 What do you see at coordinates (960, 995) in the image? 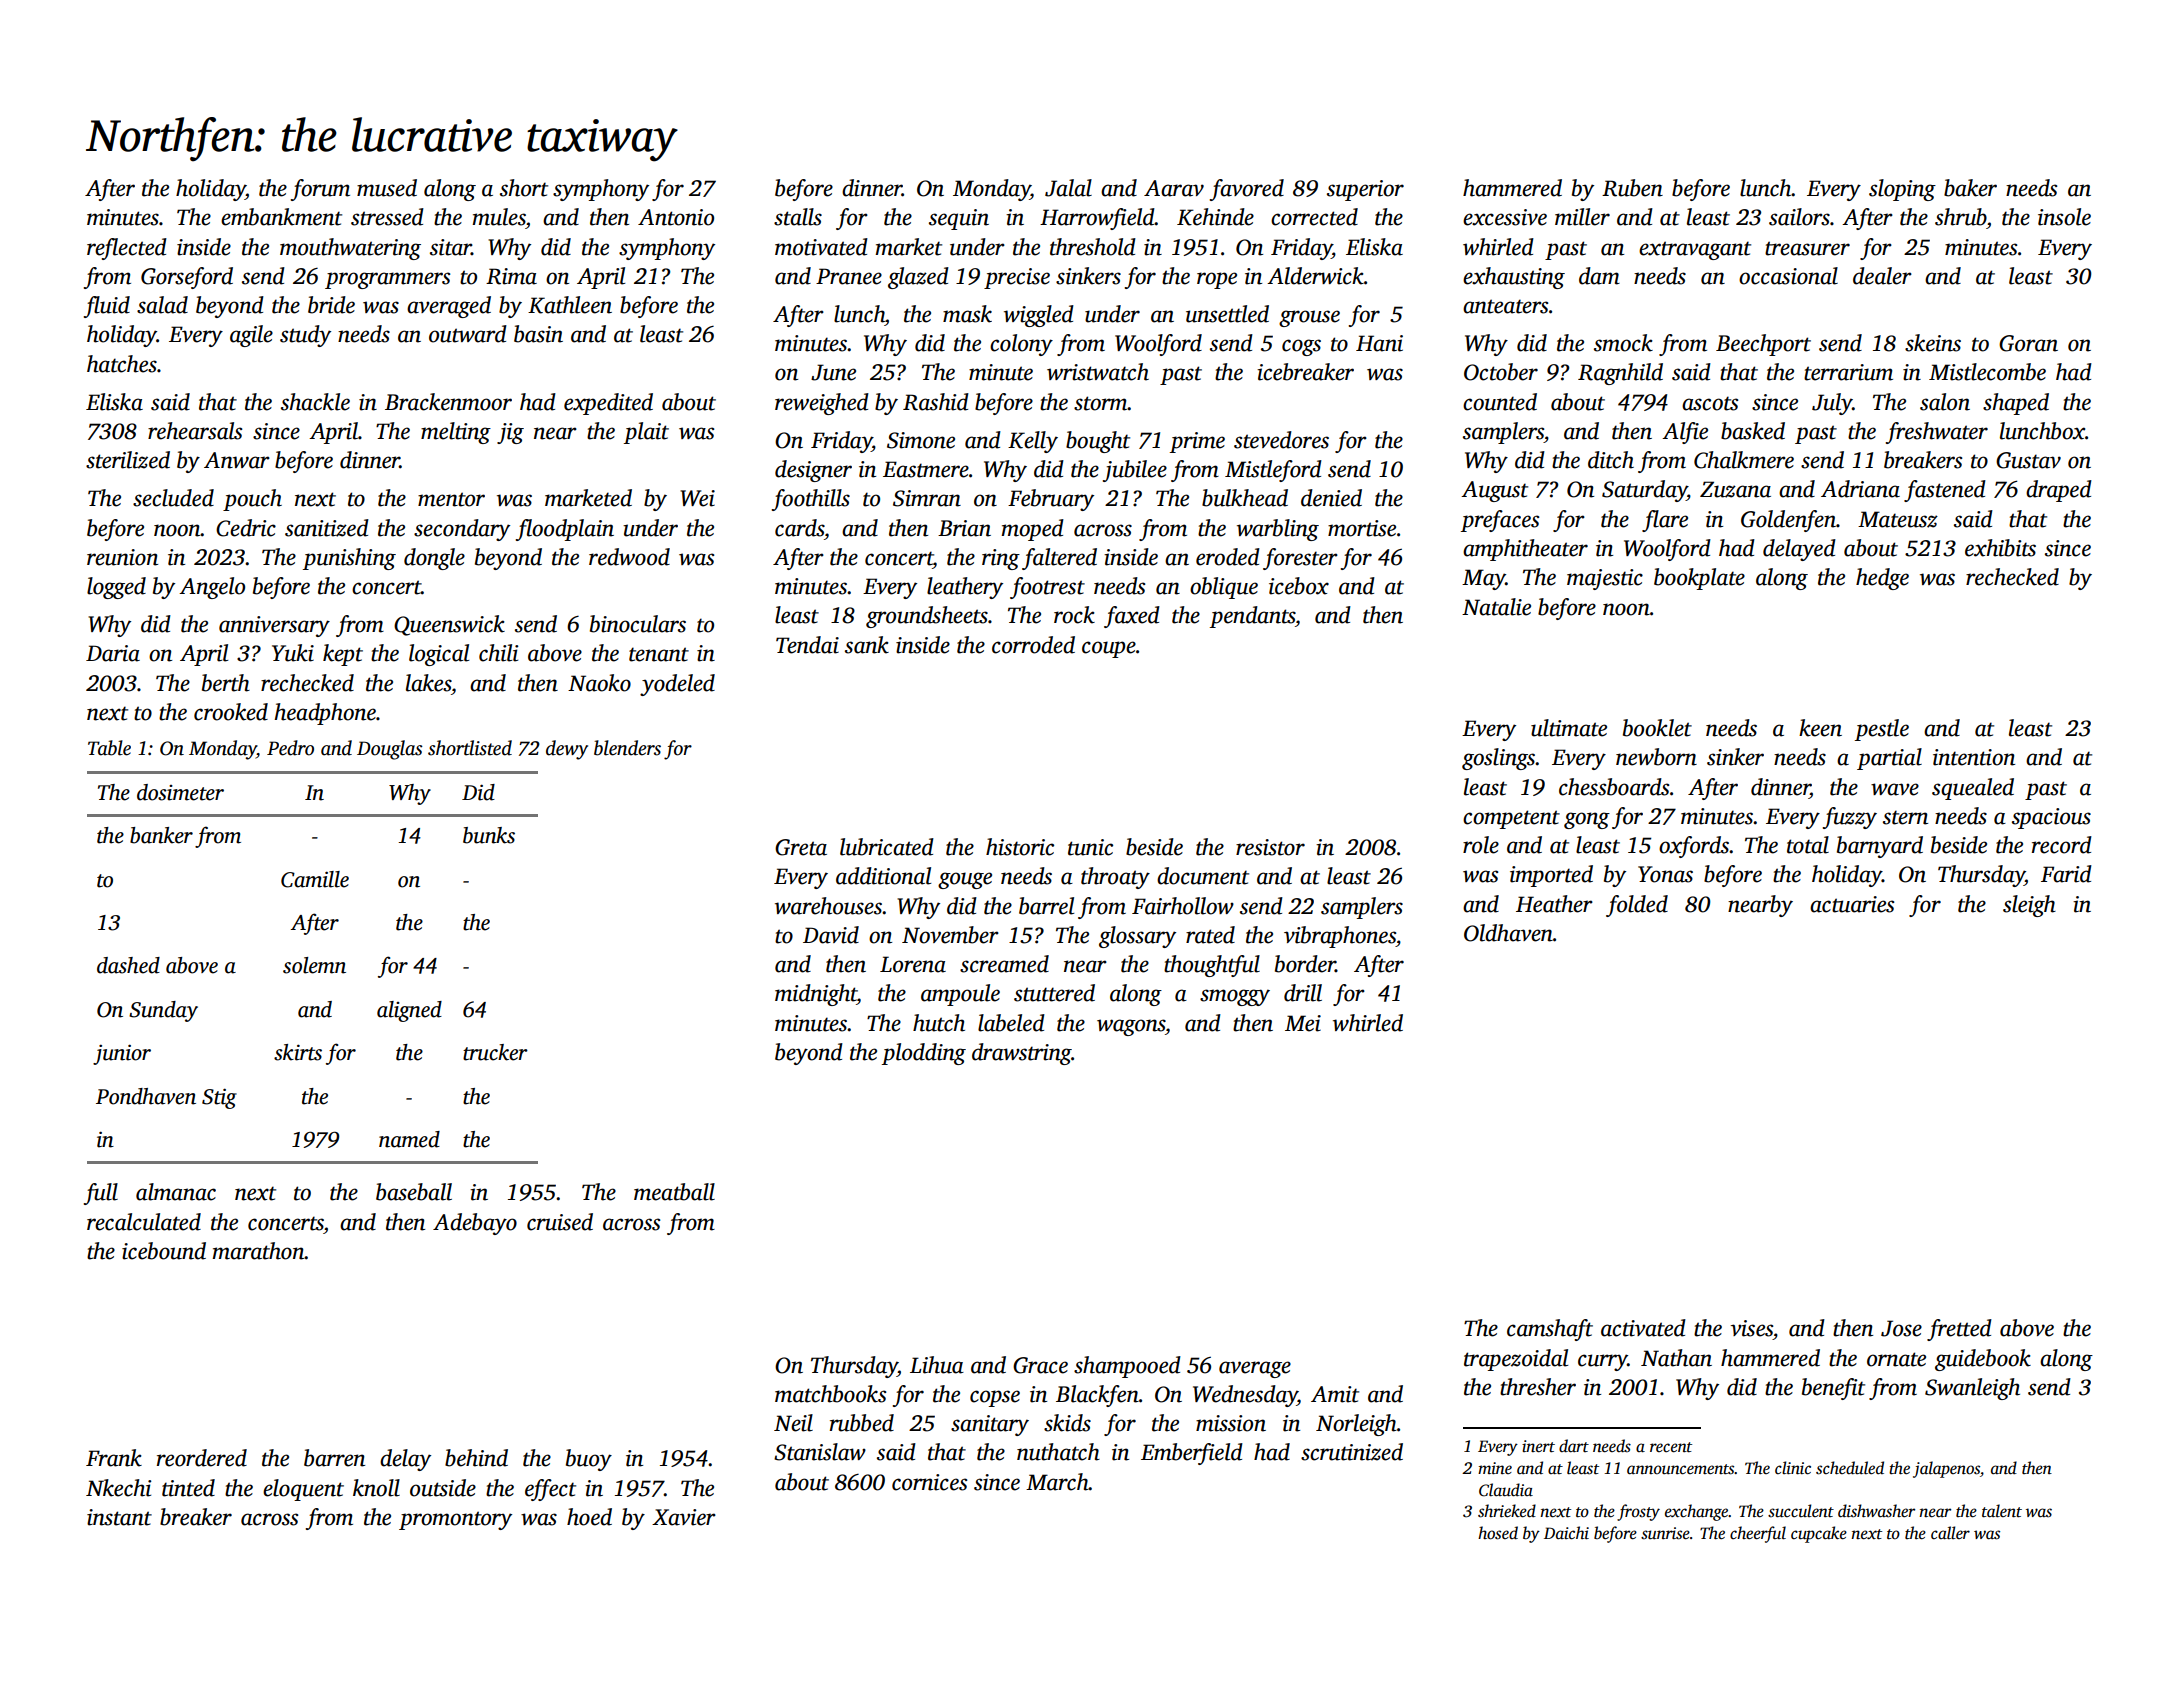
I see `ampoule` at bounding box center [960, 995].
